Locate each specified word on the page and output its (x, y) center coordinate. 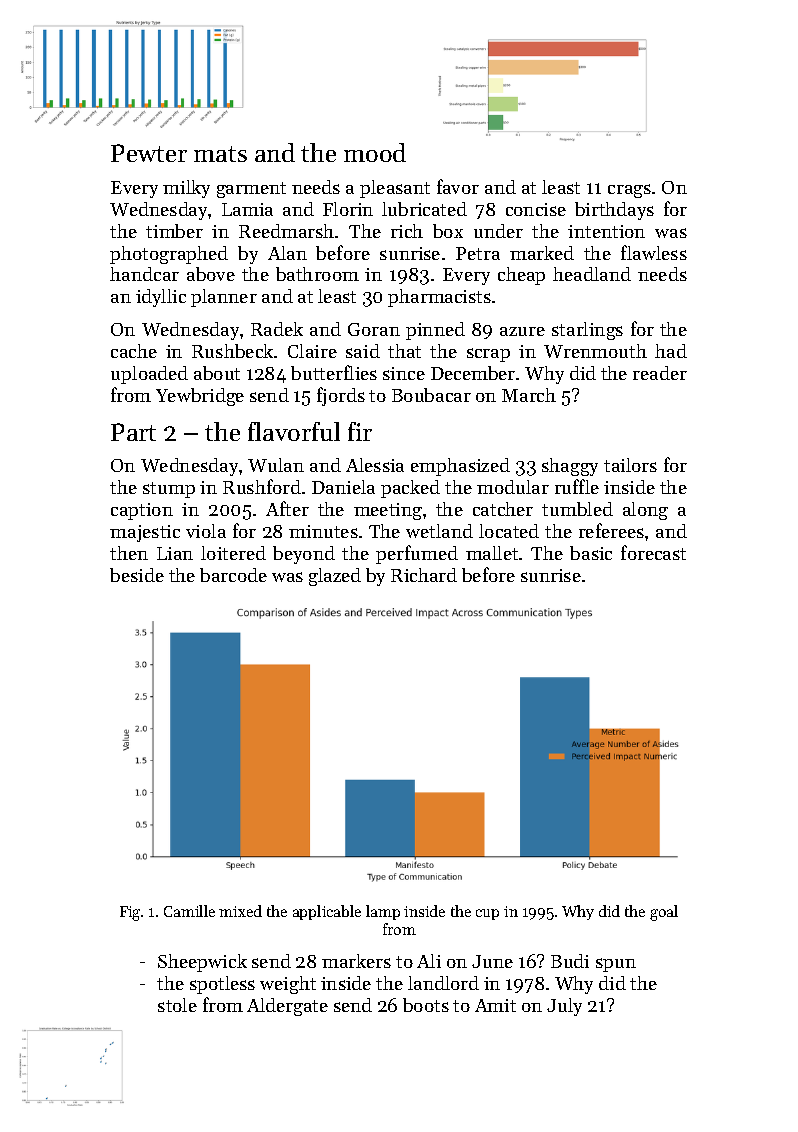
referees (611, 530)
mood (375, 152)
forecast (653, 552)
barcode (233, 575)
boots (426, 1005)
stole (177, 1005)
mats (220, 154)
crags (629, 191)
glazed (335, 577)
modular (513, 487)
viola (206, 531)
